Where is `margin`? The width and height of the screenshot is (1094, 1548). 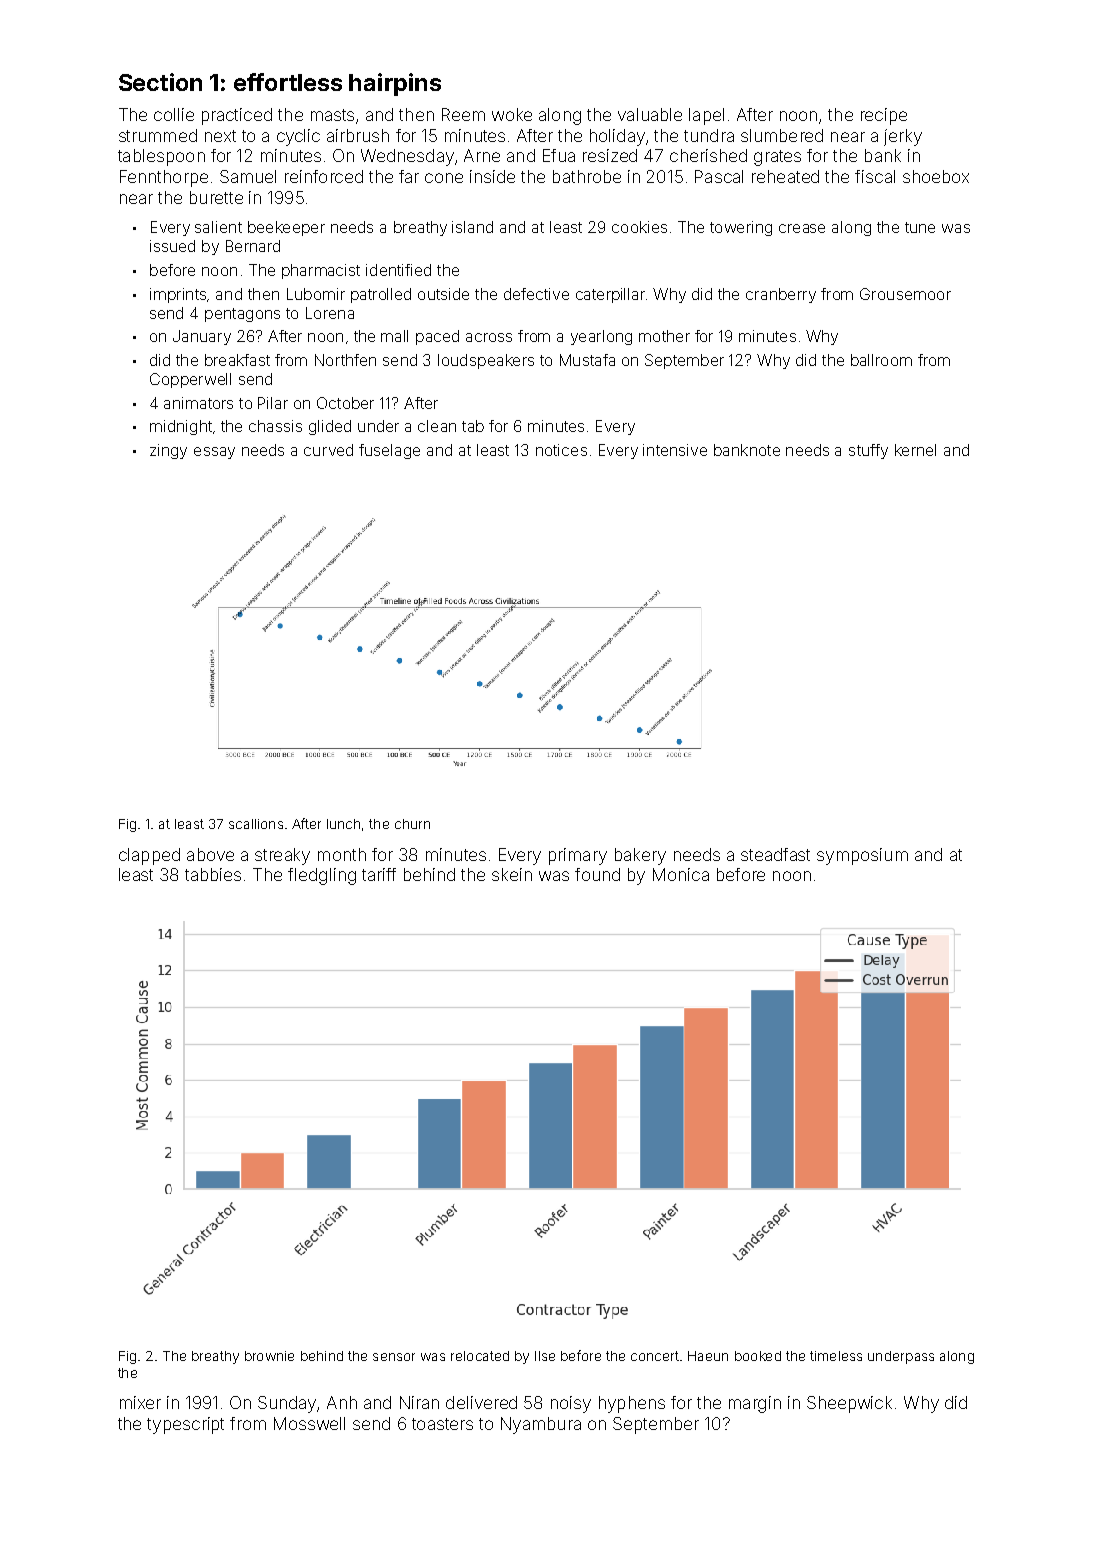 margin is located at coordinates (755, 1404).
